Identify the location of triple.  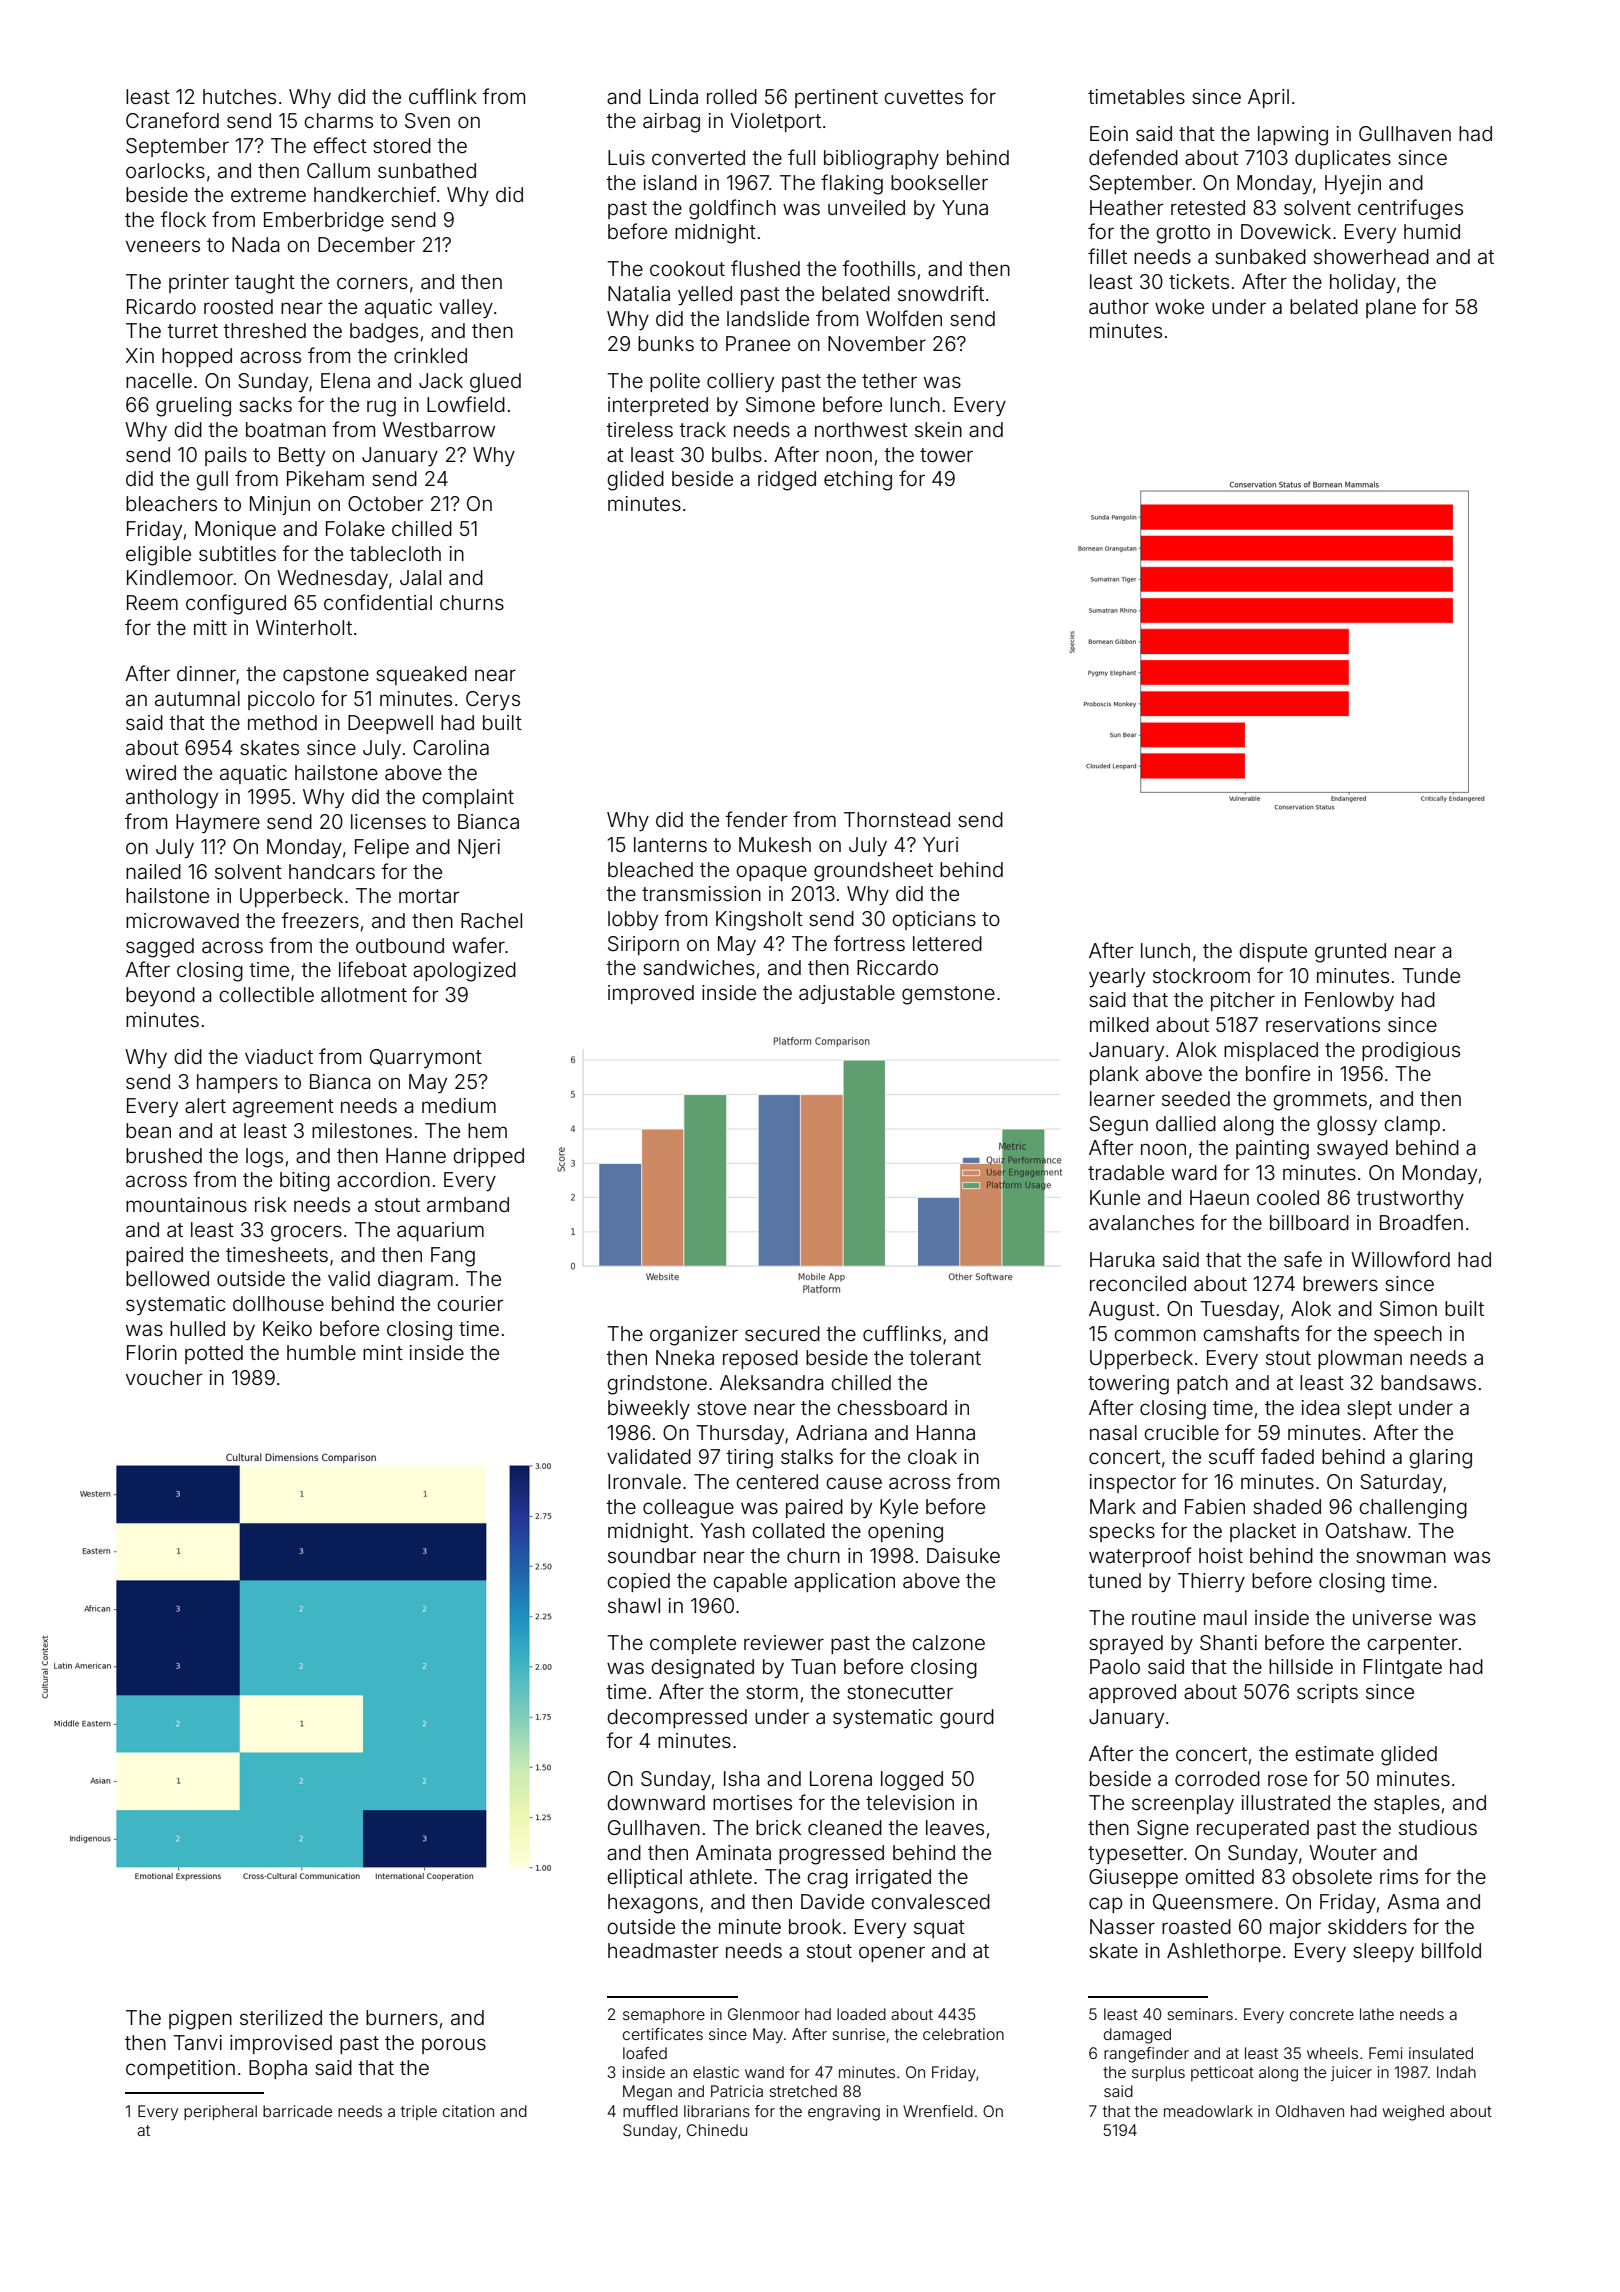
(419, 2112).
